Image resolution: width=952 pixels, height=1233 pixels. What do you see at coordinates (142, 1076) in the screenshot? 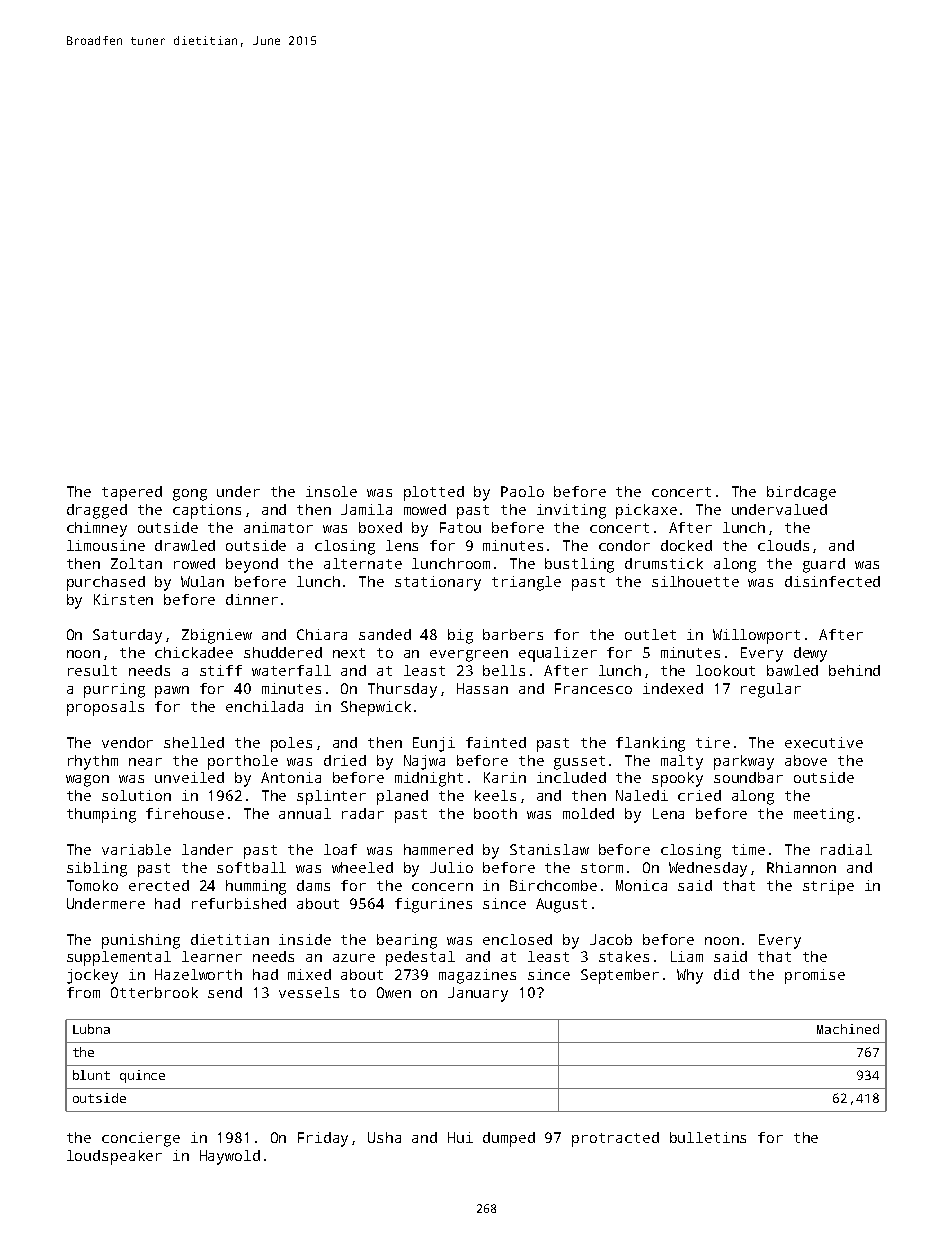
I see `quince` at bounding box center [142, 1076].
